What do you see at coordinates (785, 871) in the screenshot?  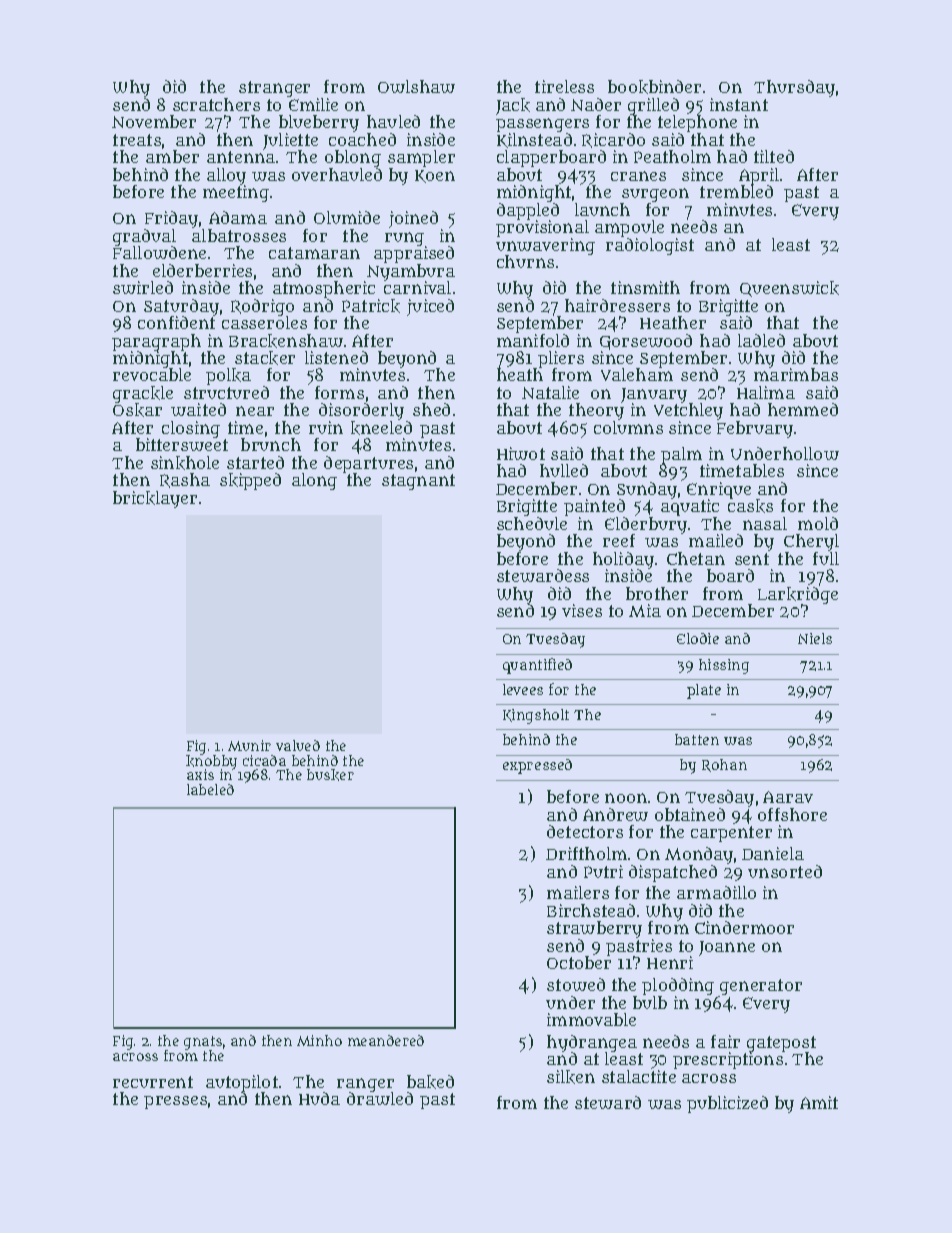 I see `unsorted` at bounding box center [785, 871].
